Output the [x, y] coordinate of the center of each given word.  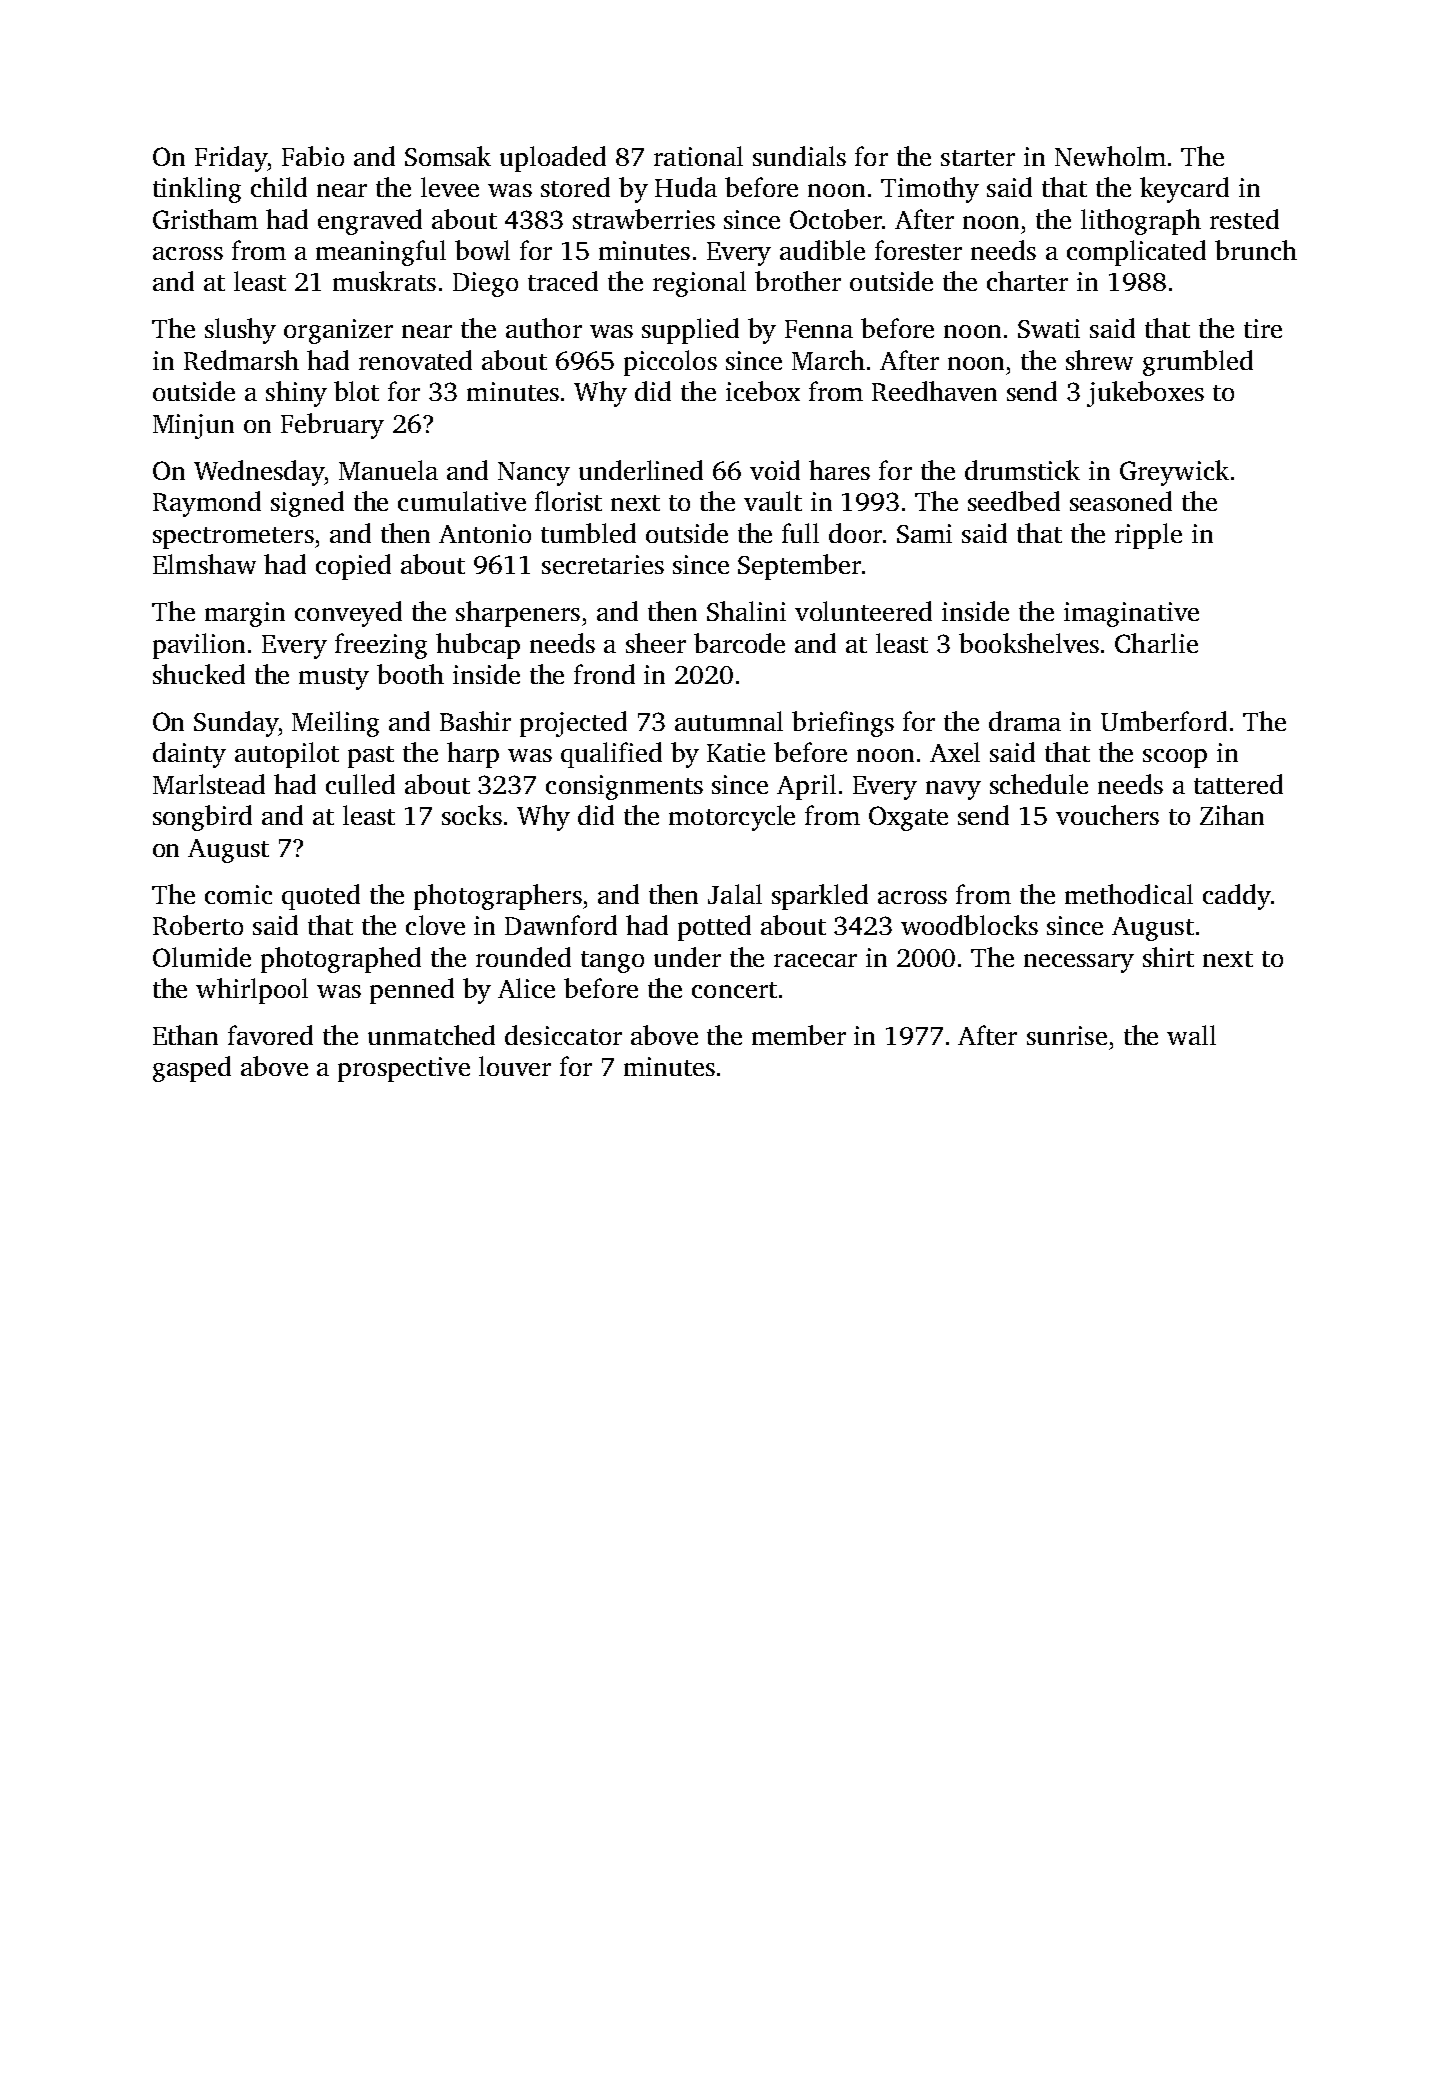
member [799, 1035]
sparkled [820, 897]
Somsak [448, 156]
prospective [404, 1069]
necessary [1079, 963]
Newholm [1110, 156]
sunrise [1067, 1035]
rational [698, 156]
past [371, 757]
